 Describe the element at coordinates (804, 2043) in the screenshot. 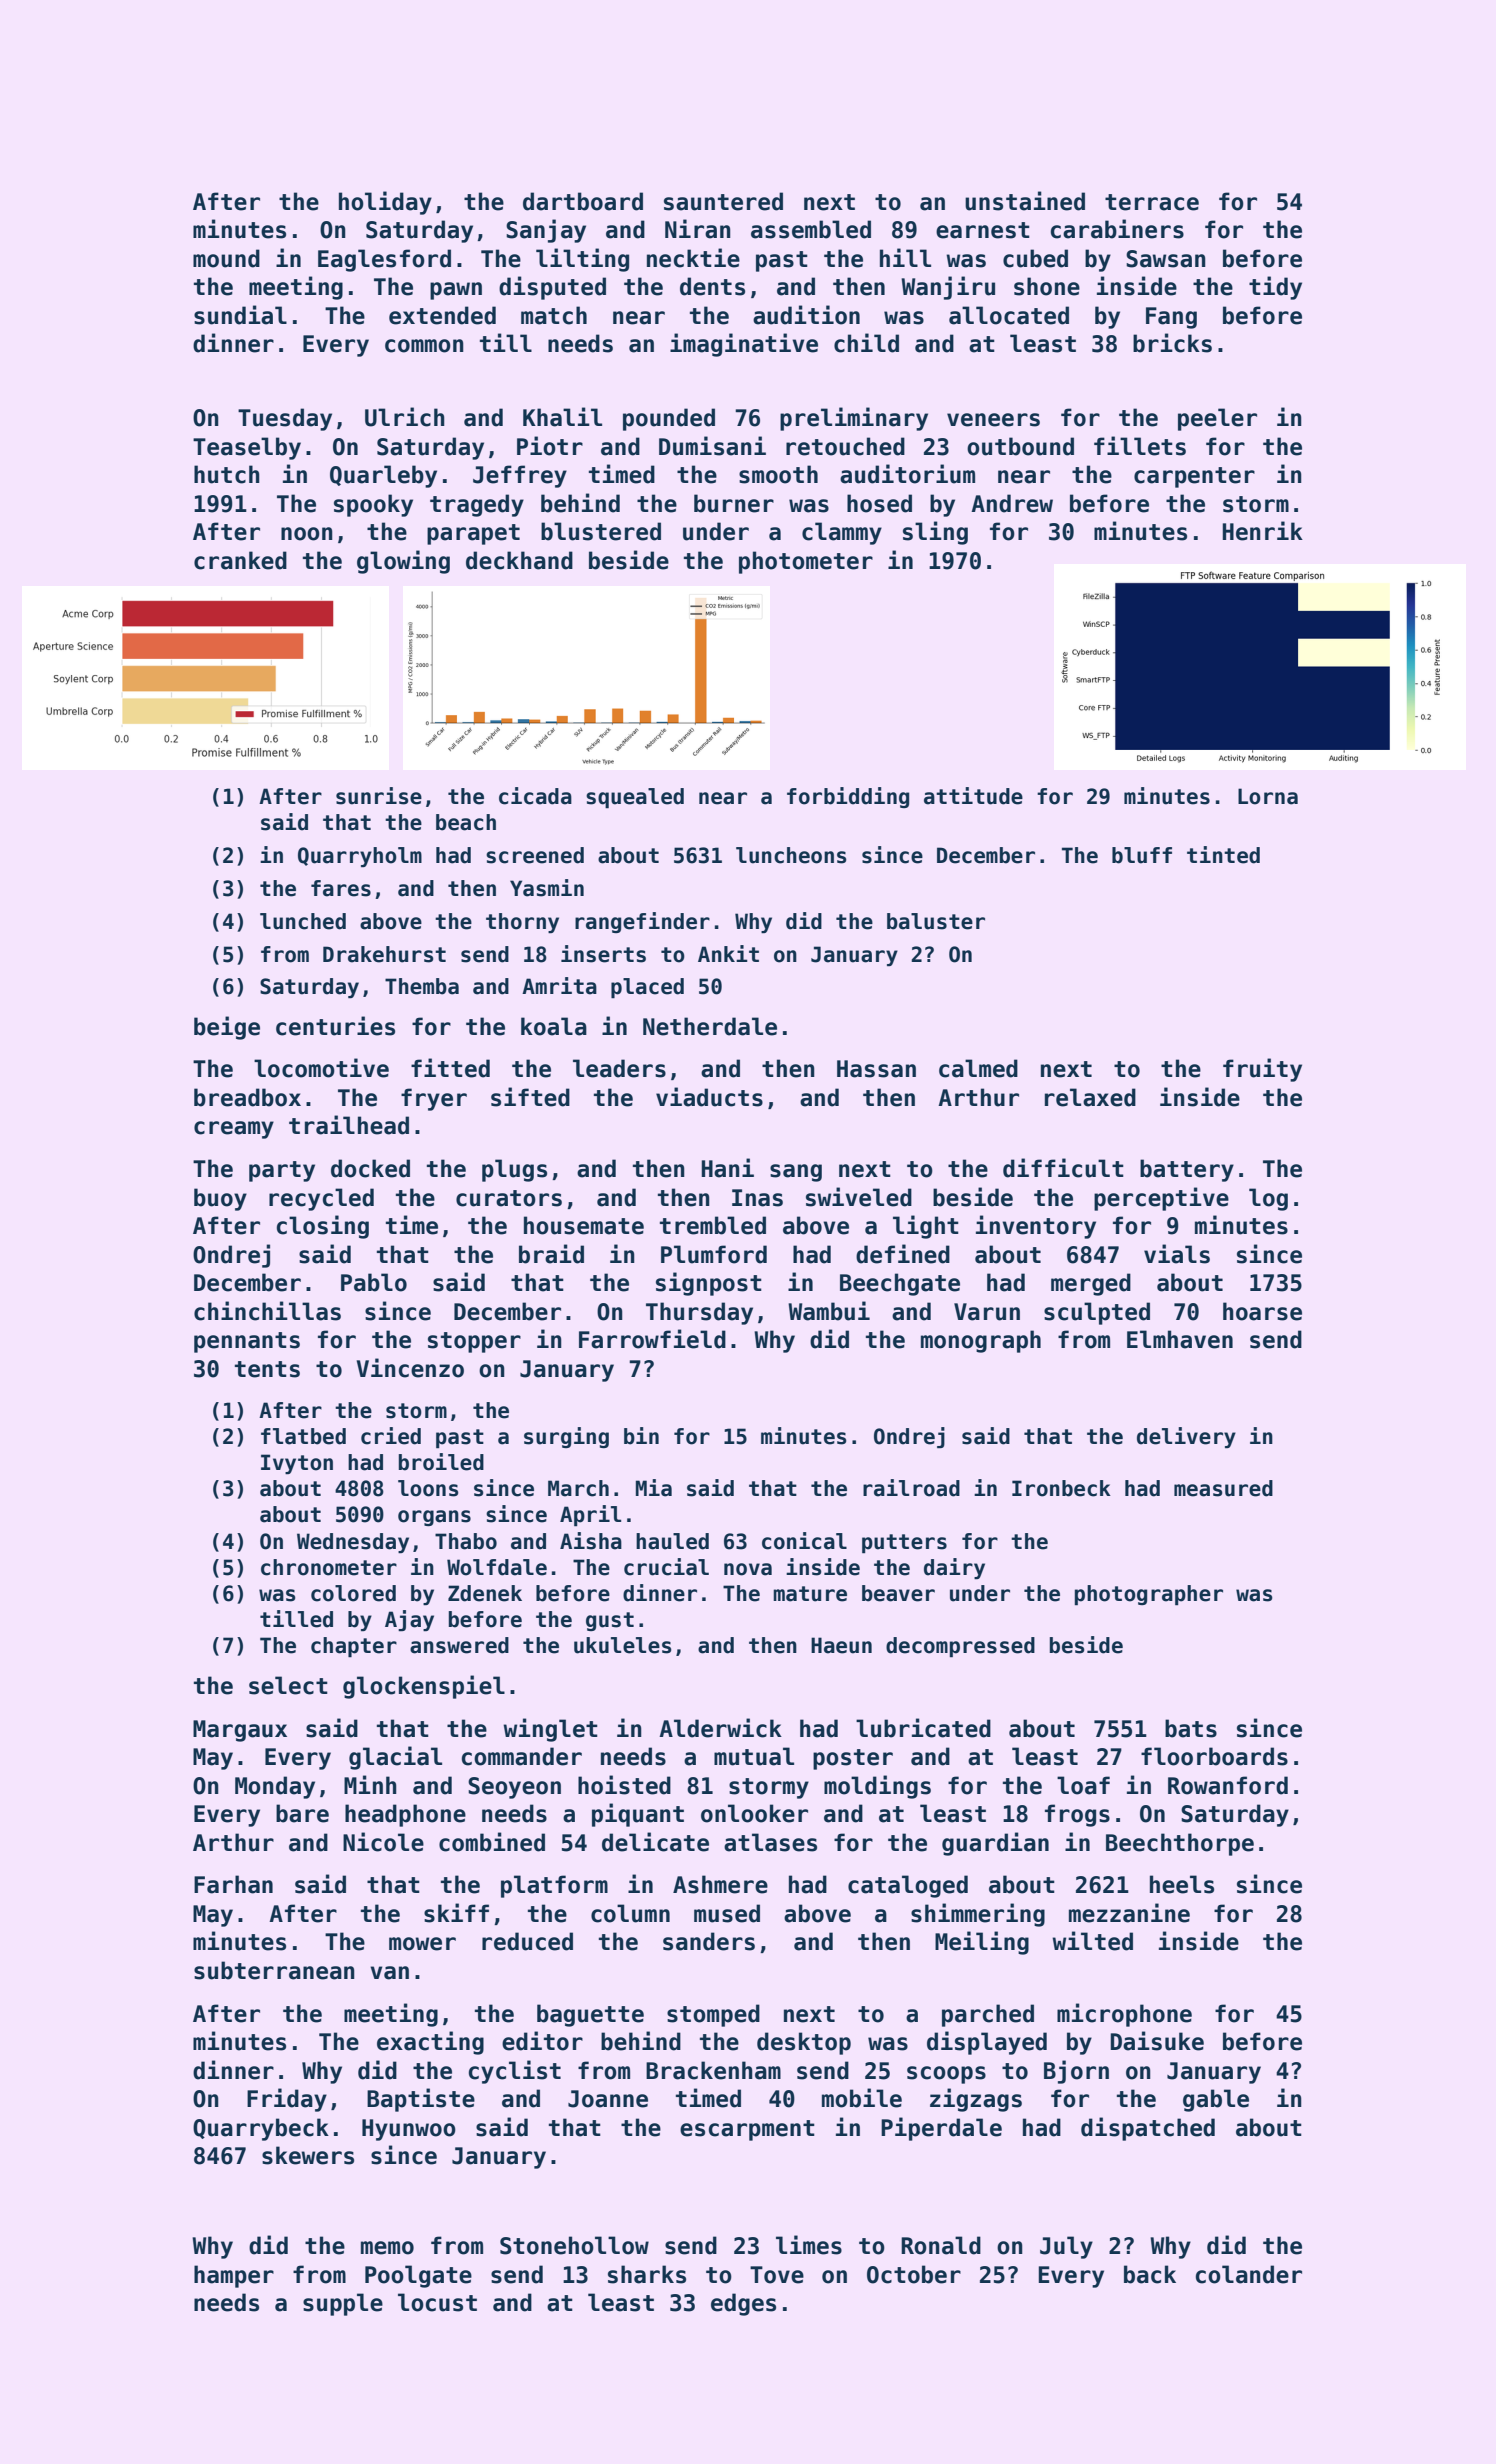

I see `desktop` at that location.
